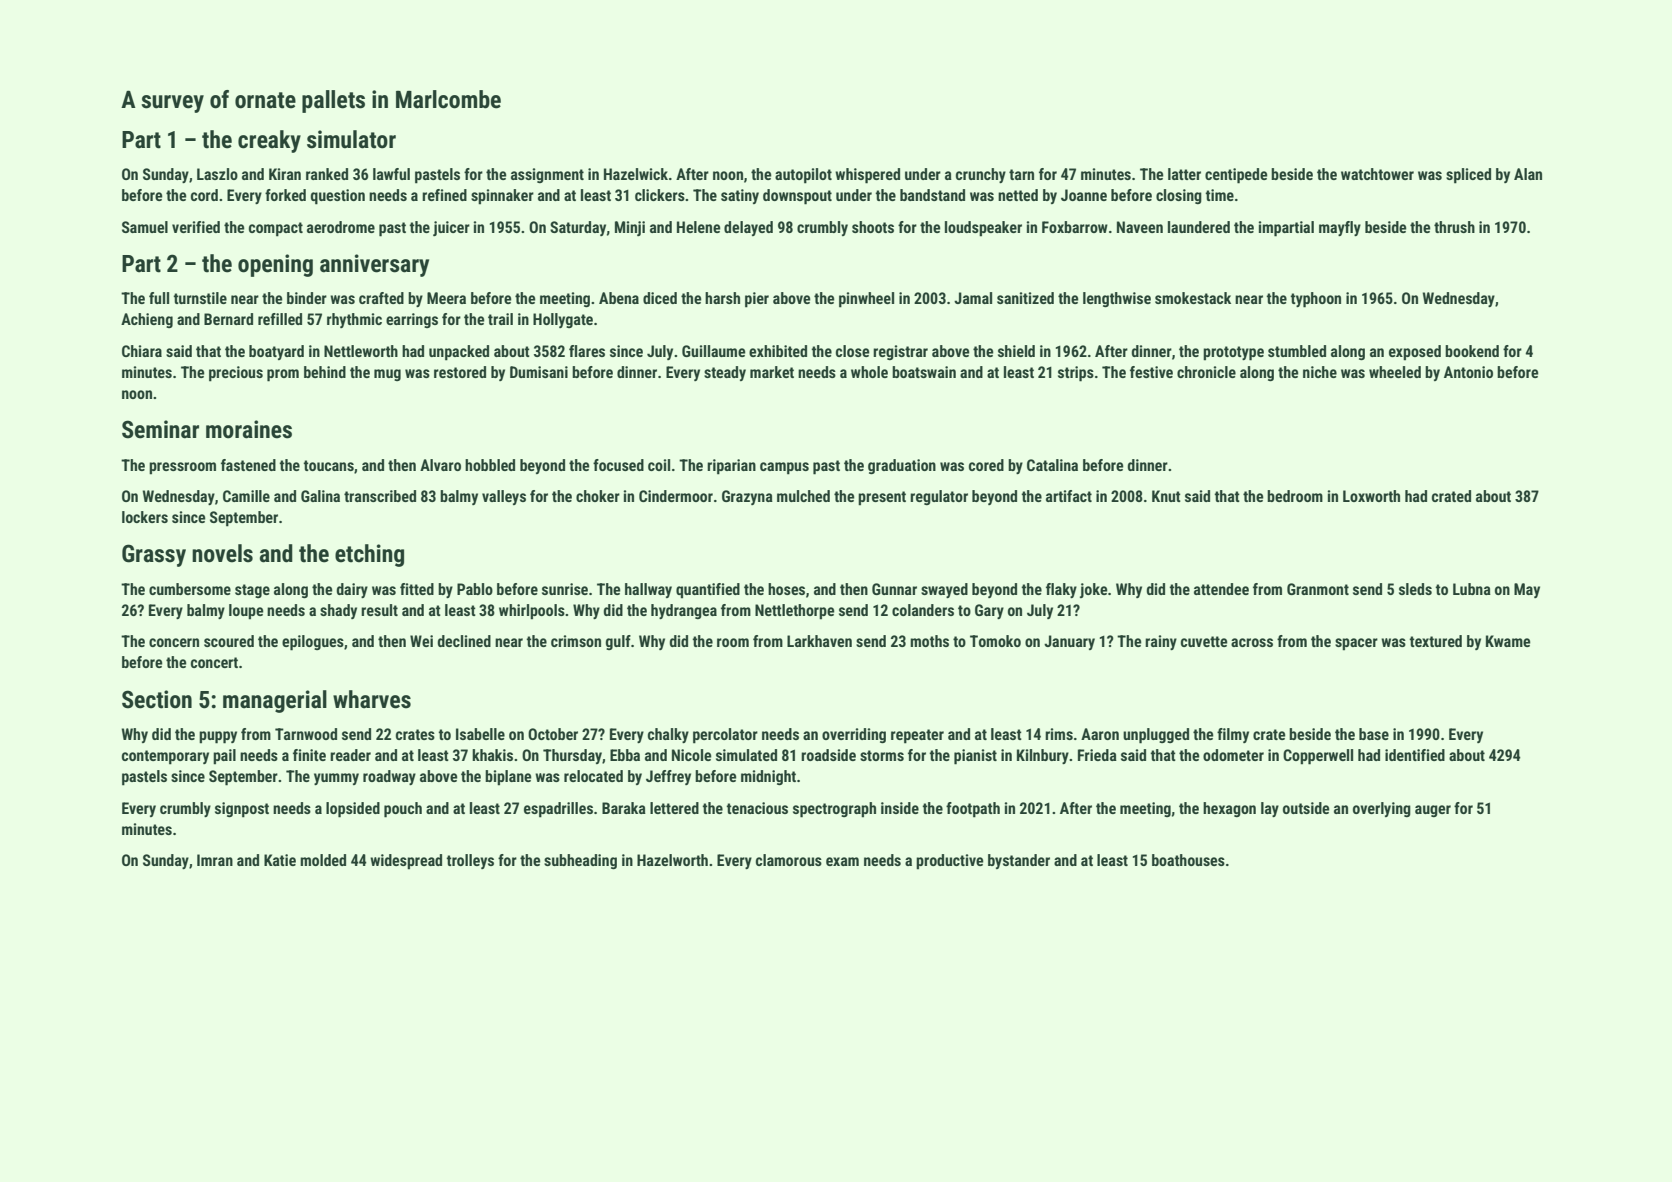  I want to click on mulched, so click(803, 496).
